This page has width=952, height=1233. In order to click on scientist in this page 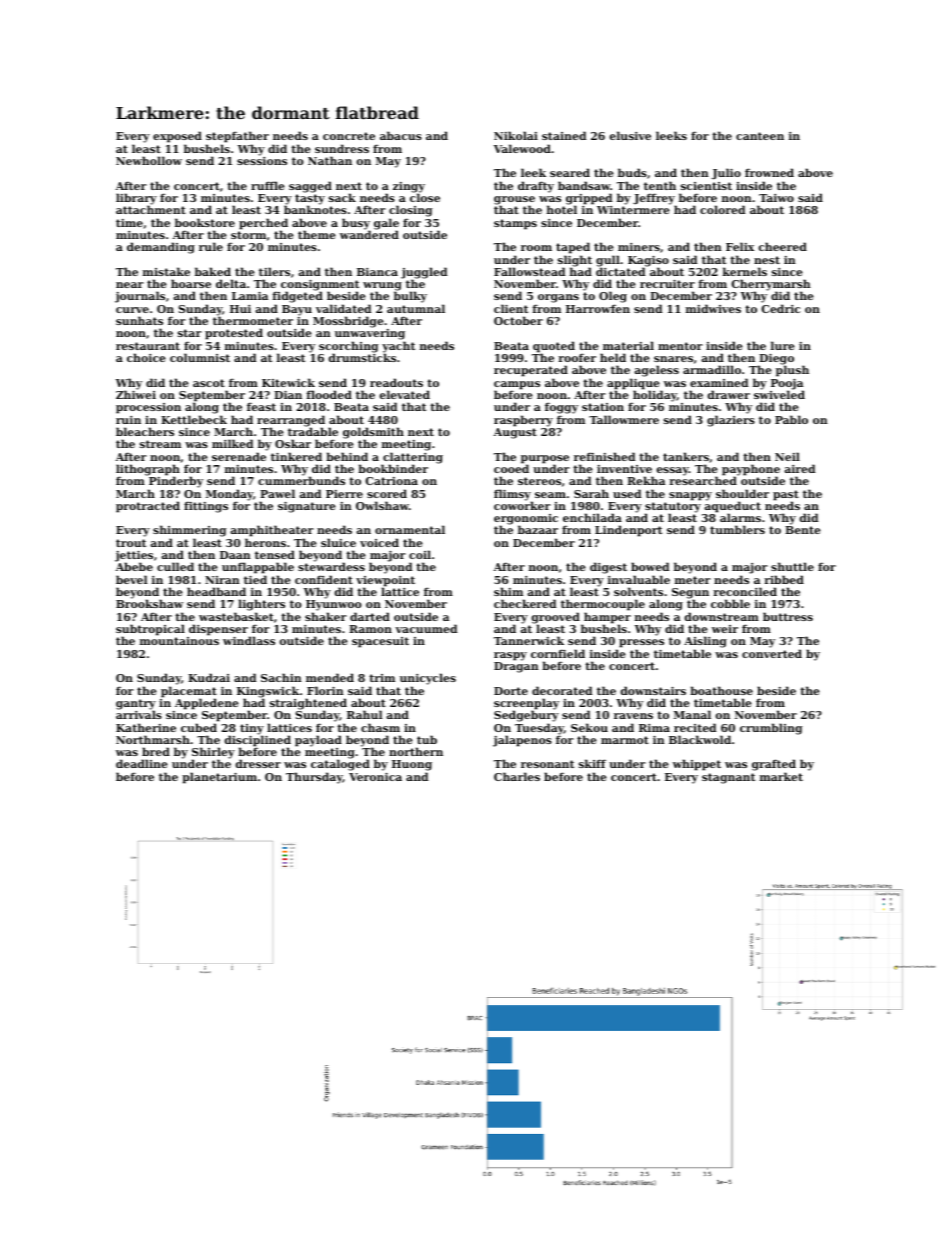, I will do `click(706, 186)`.
